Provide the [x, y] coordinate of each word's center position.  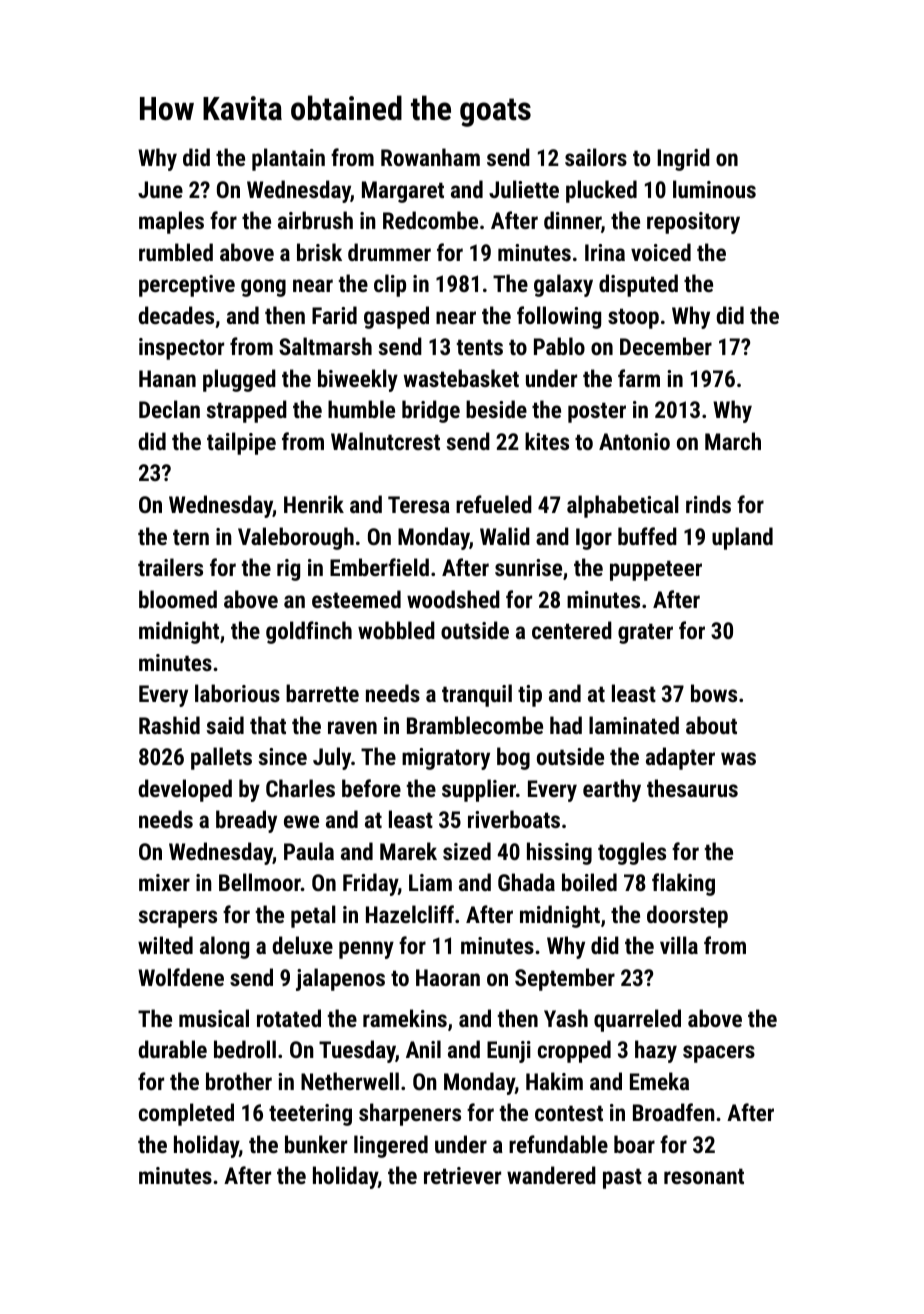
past [622, 1178]
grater [645, 633]
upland [742, 538]
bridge [431, 411]
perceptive [187, 286]
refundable [558, 1144]
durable [172, 1049]
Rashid [169, 725]
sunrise [528, 567]
